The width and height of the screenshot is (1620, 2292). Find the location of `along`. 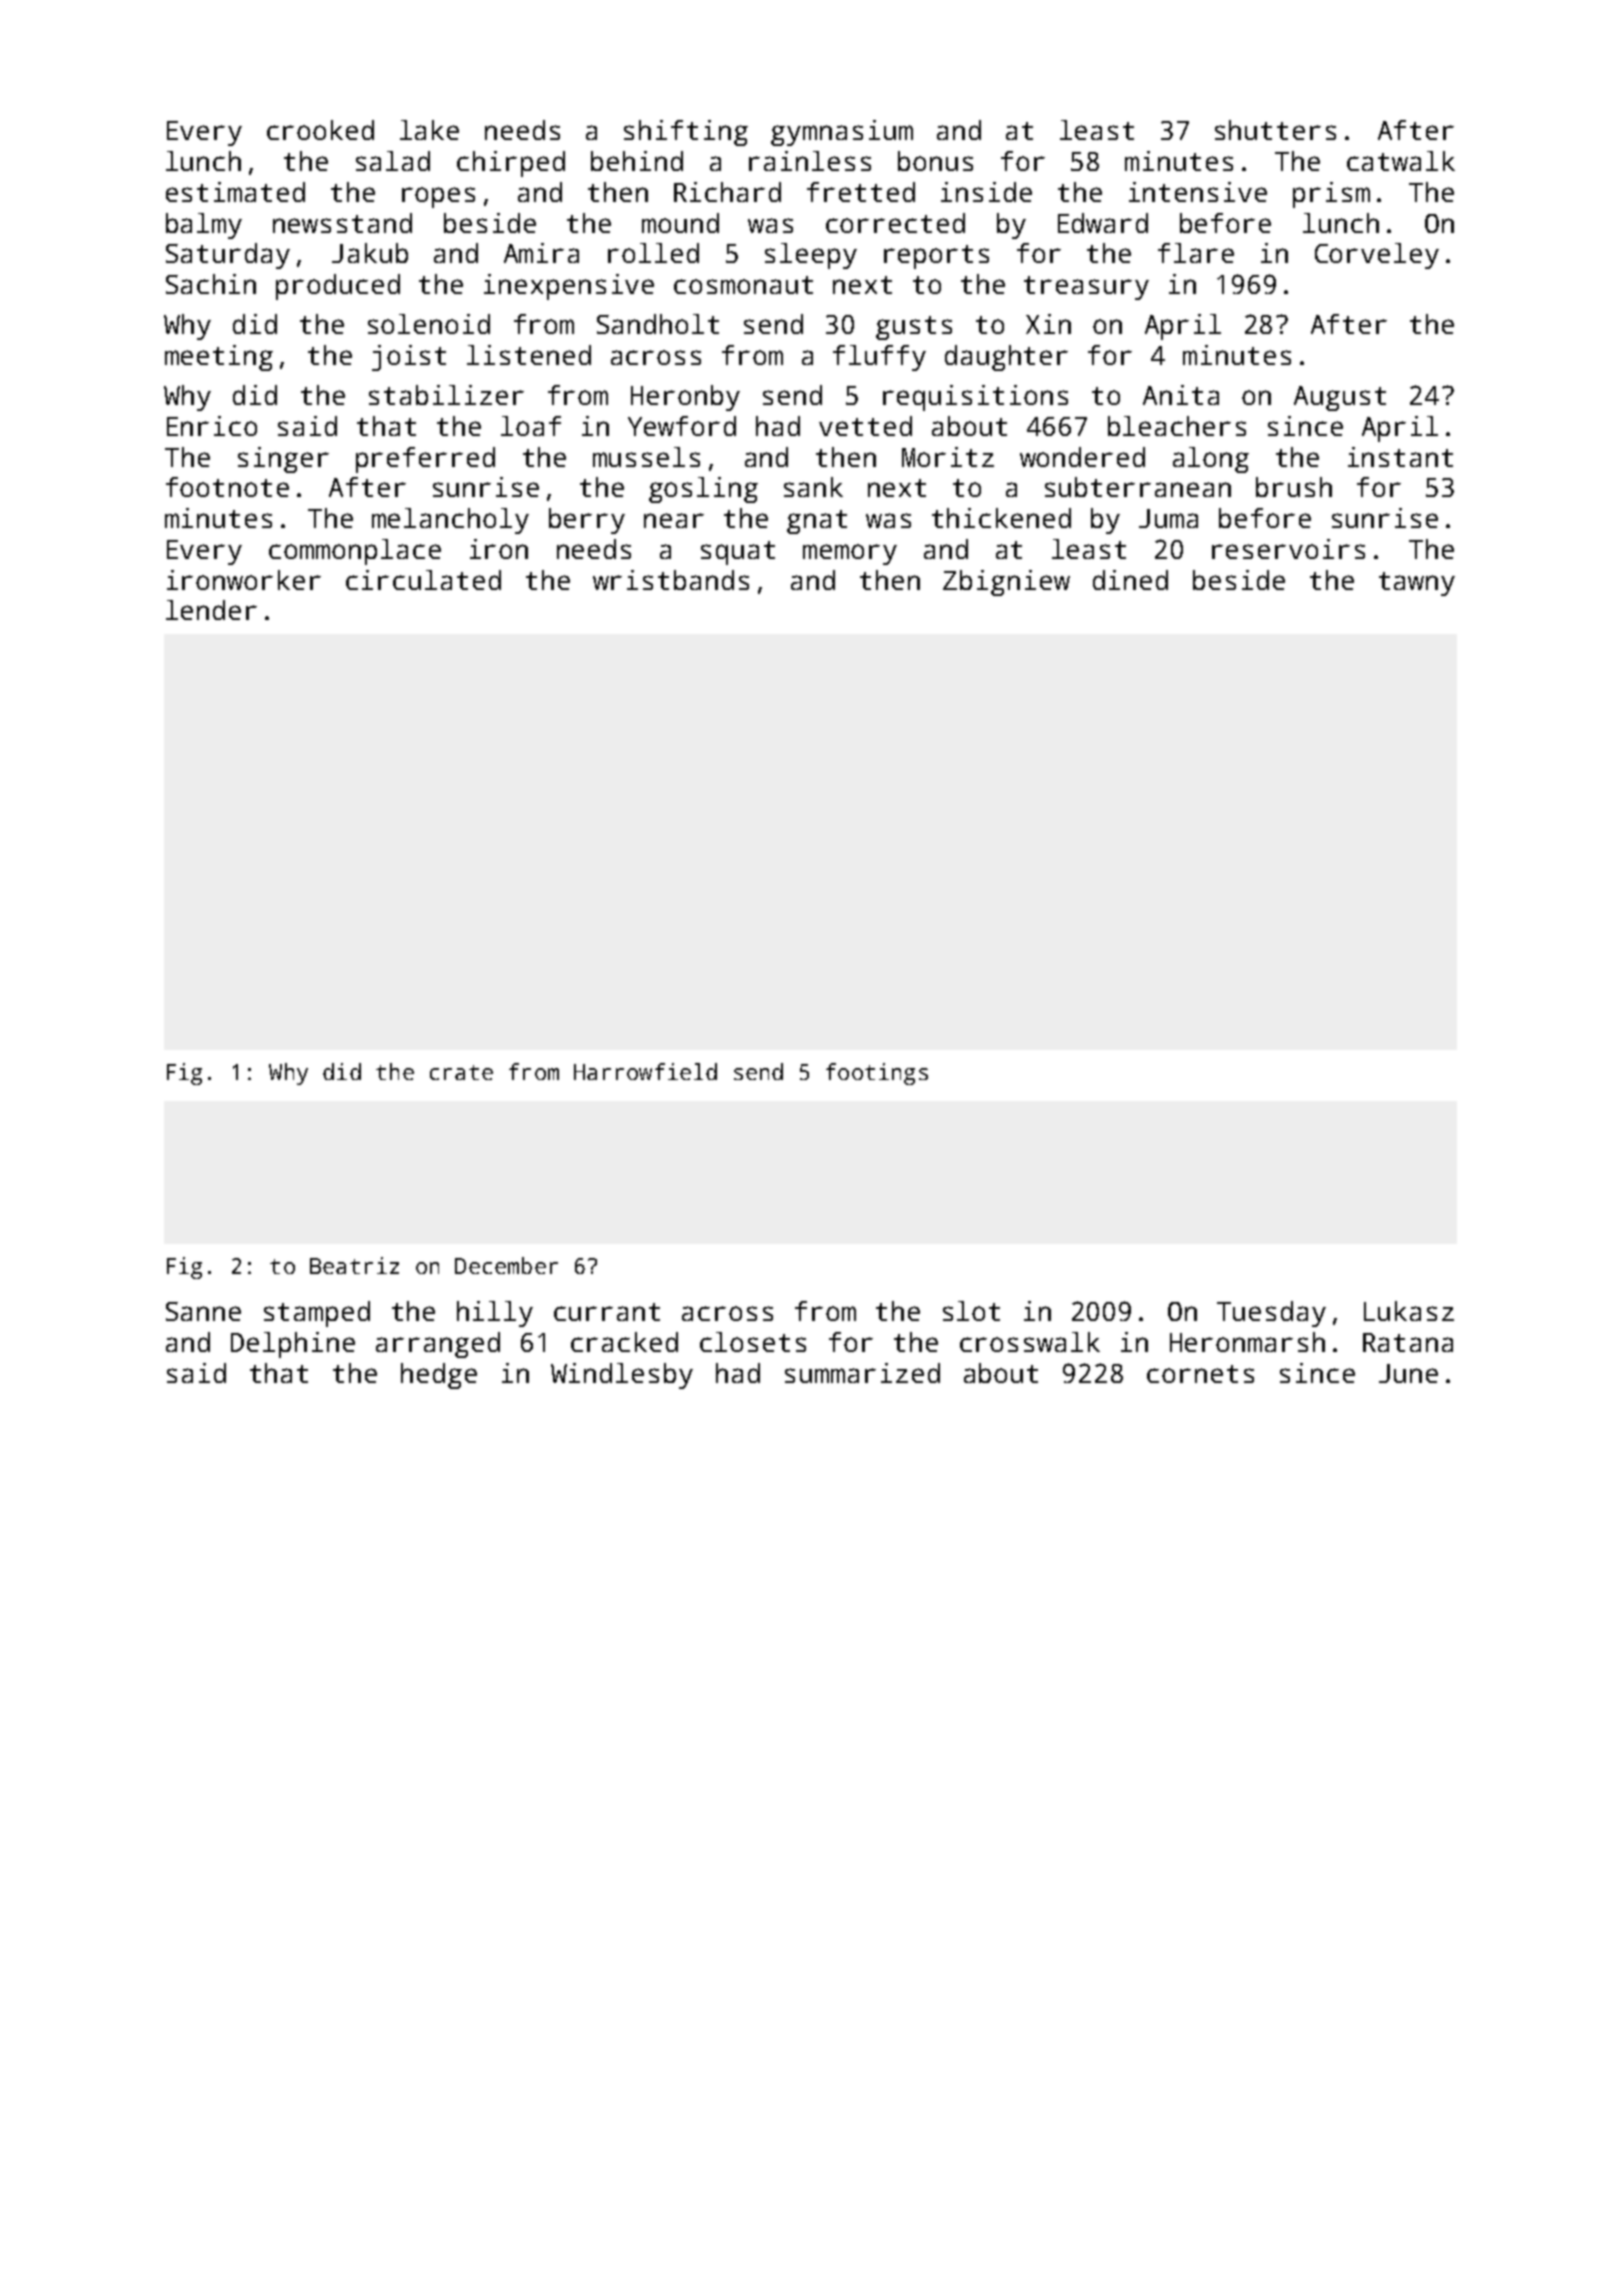

along is located at coordinates (1211, 460).
